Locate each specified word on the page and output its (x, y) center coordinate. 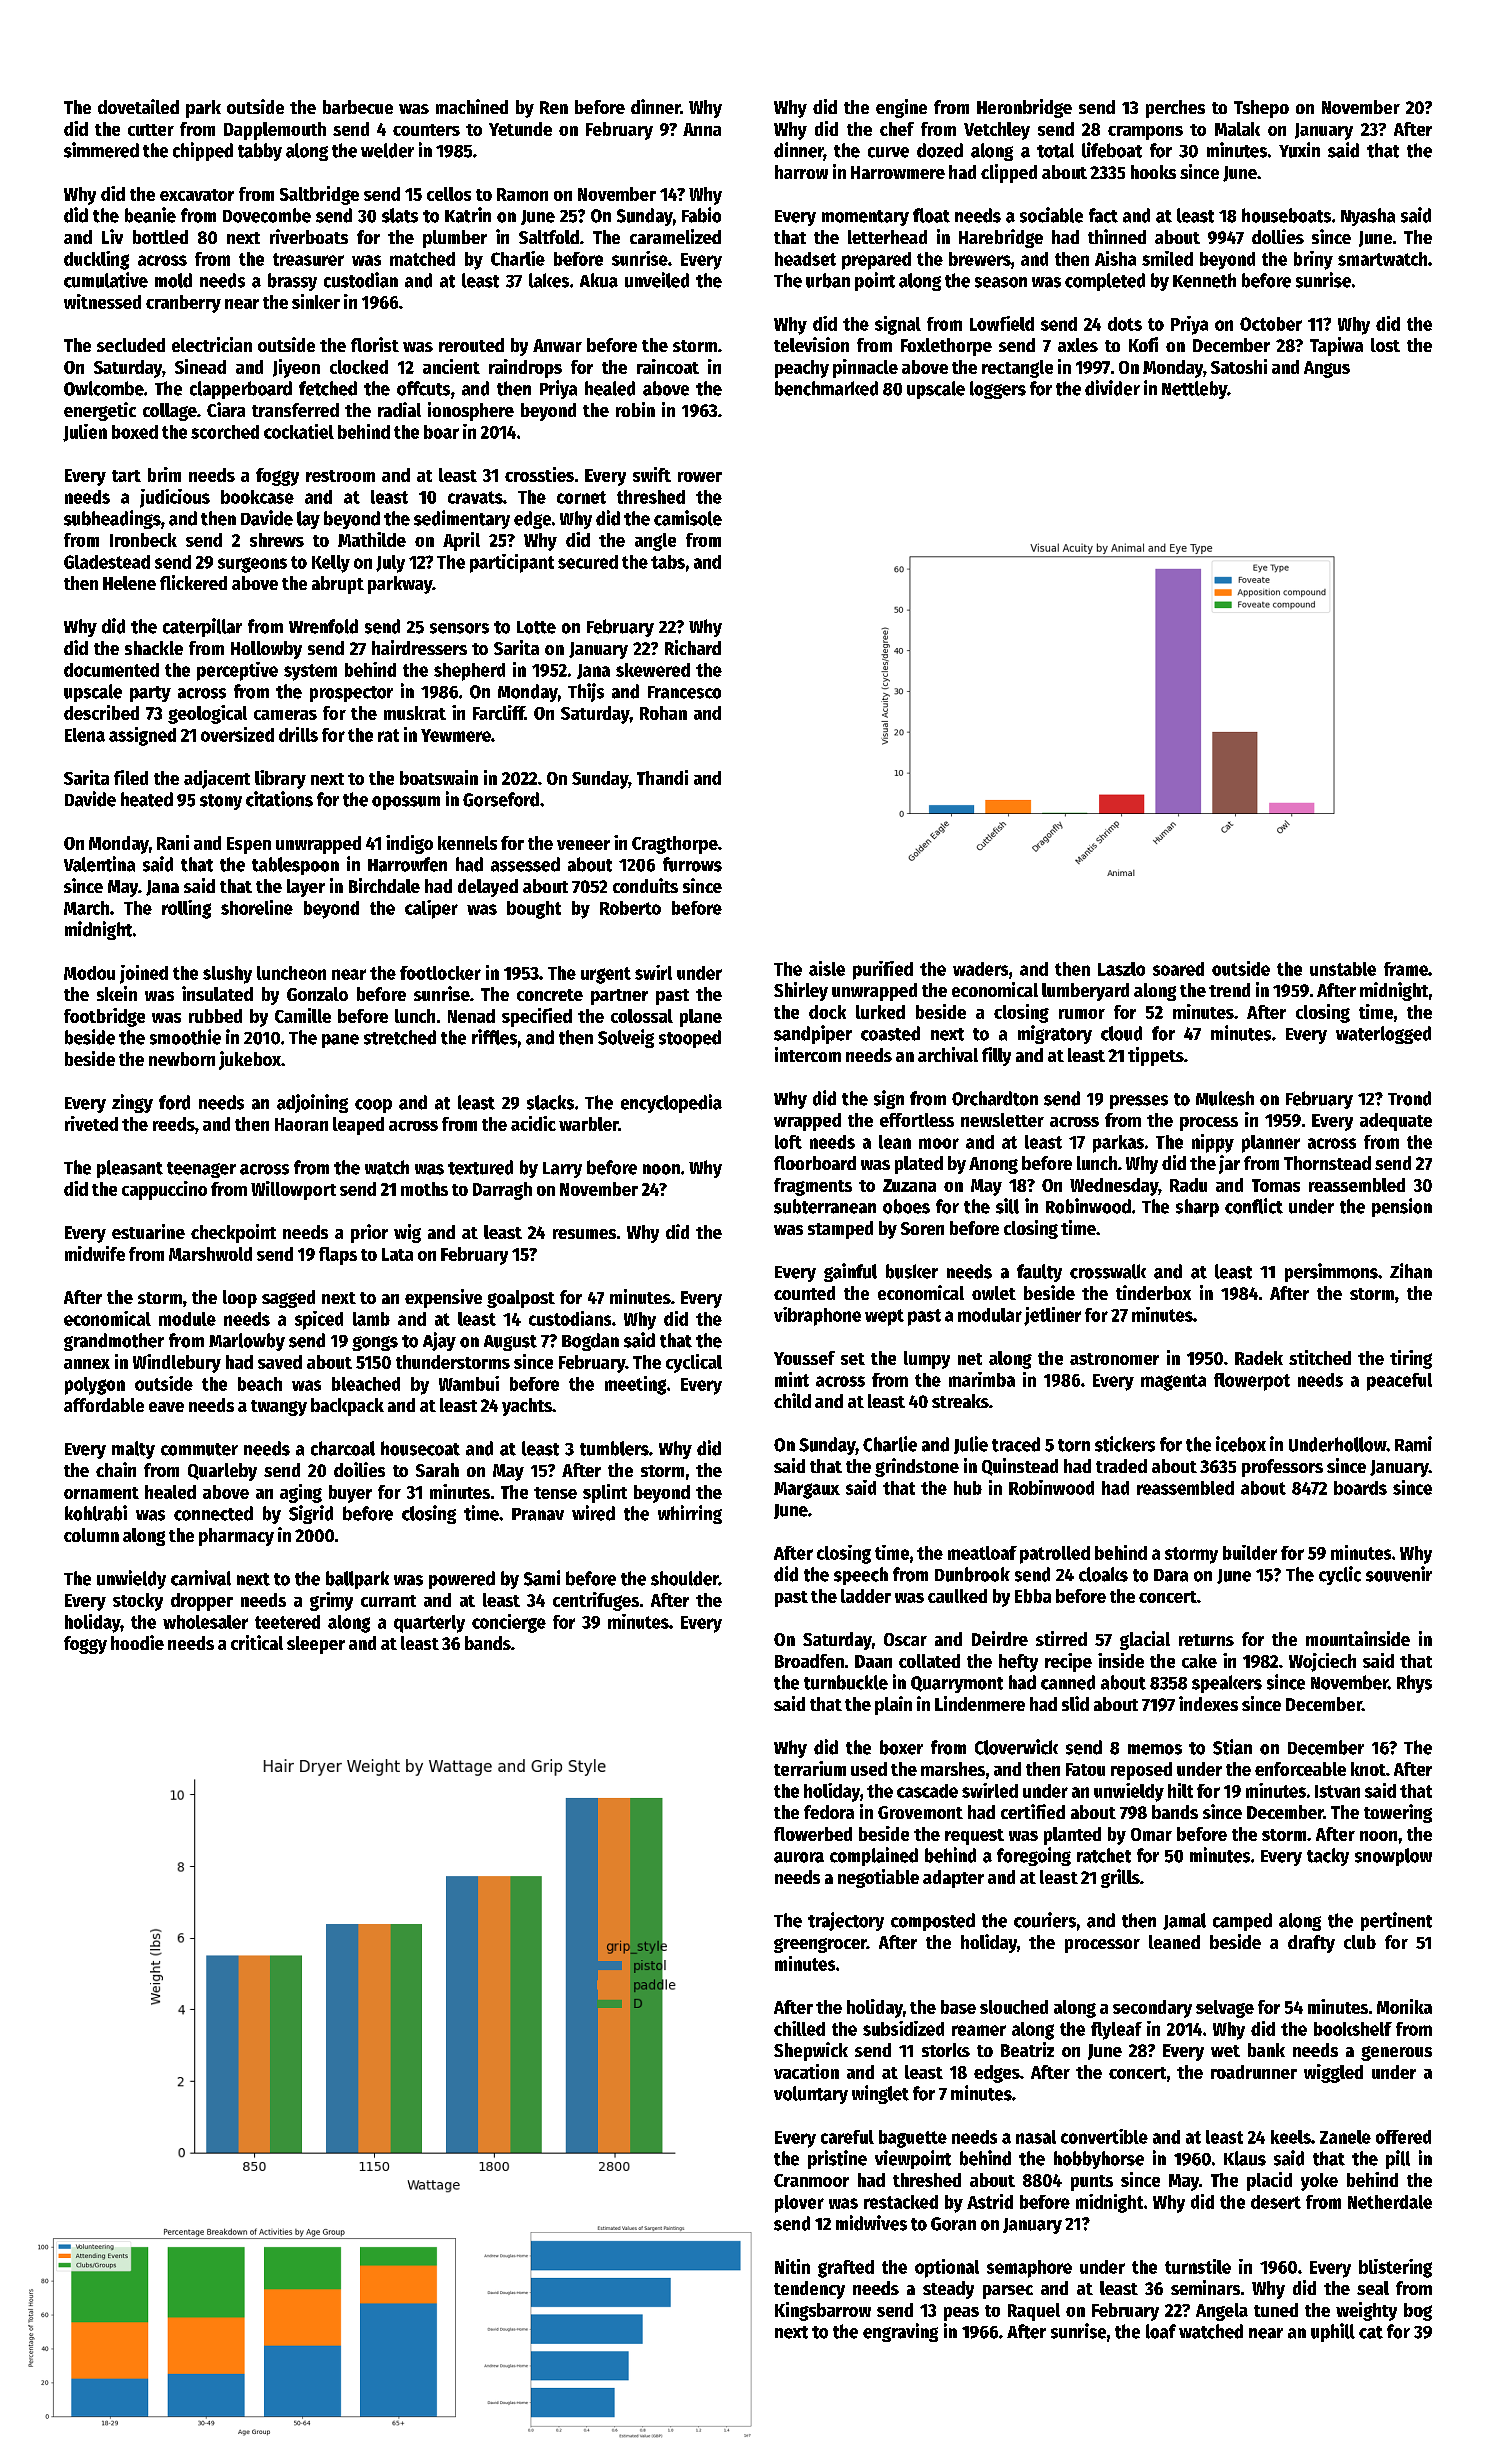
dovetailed (138, 106)
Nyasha (1368, 217)
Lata (397, 1254)
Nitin (792, 2266)
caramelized (675, 236)
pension (1402, 1207)
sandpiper (813, 1034)
